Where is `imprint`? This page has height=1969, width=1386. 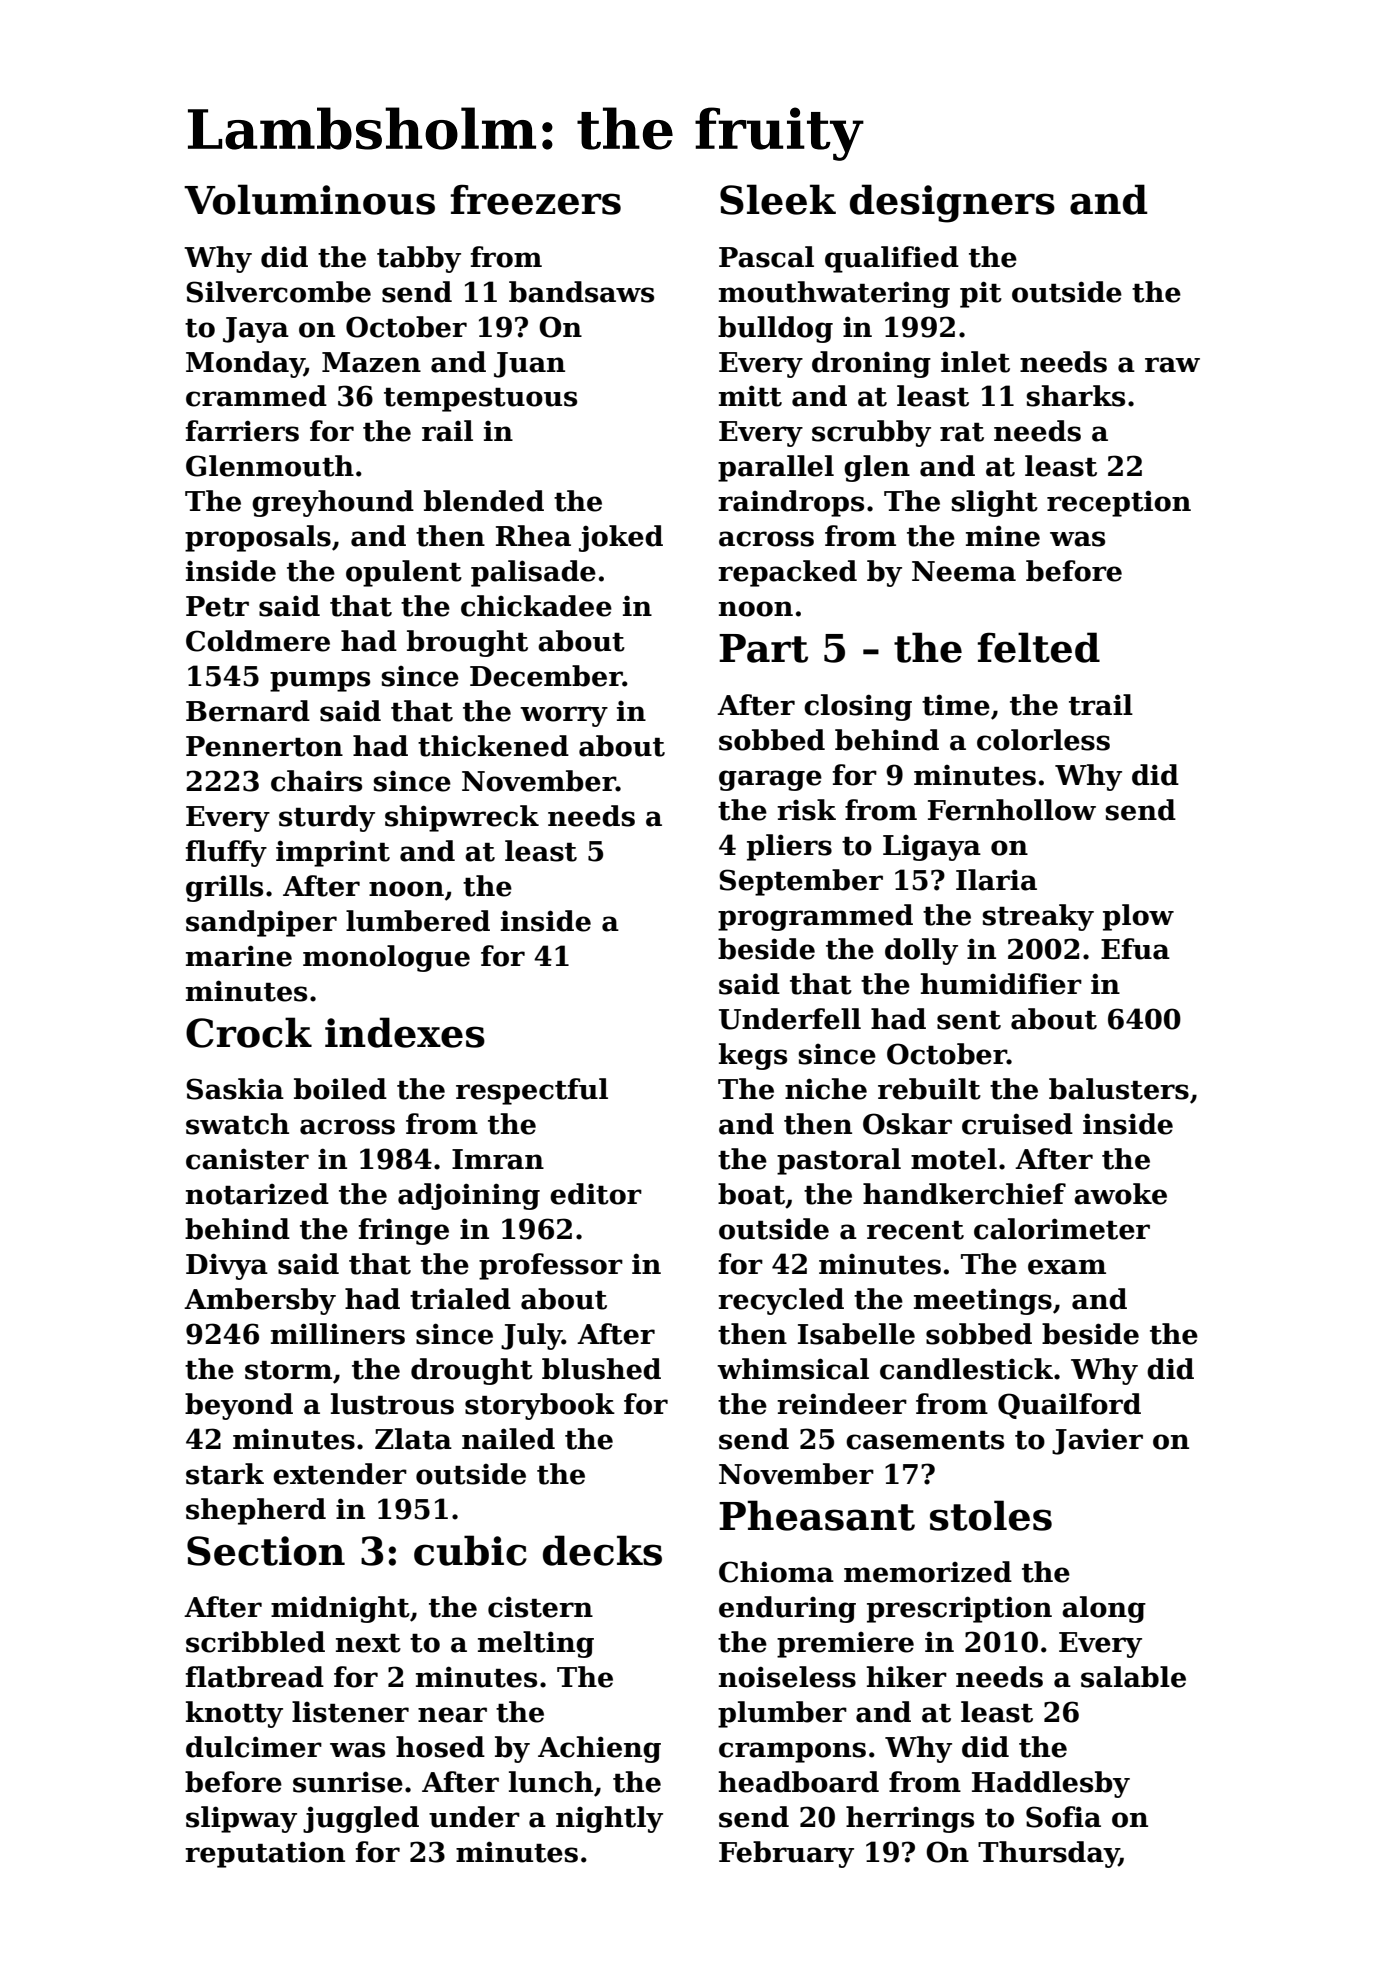
imprint is located at coordinates (333, 853).
